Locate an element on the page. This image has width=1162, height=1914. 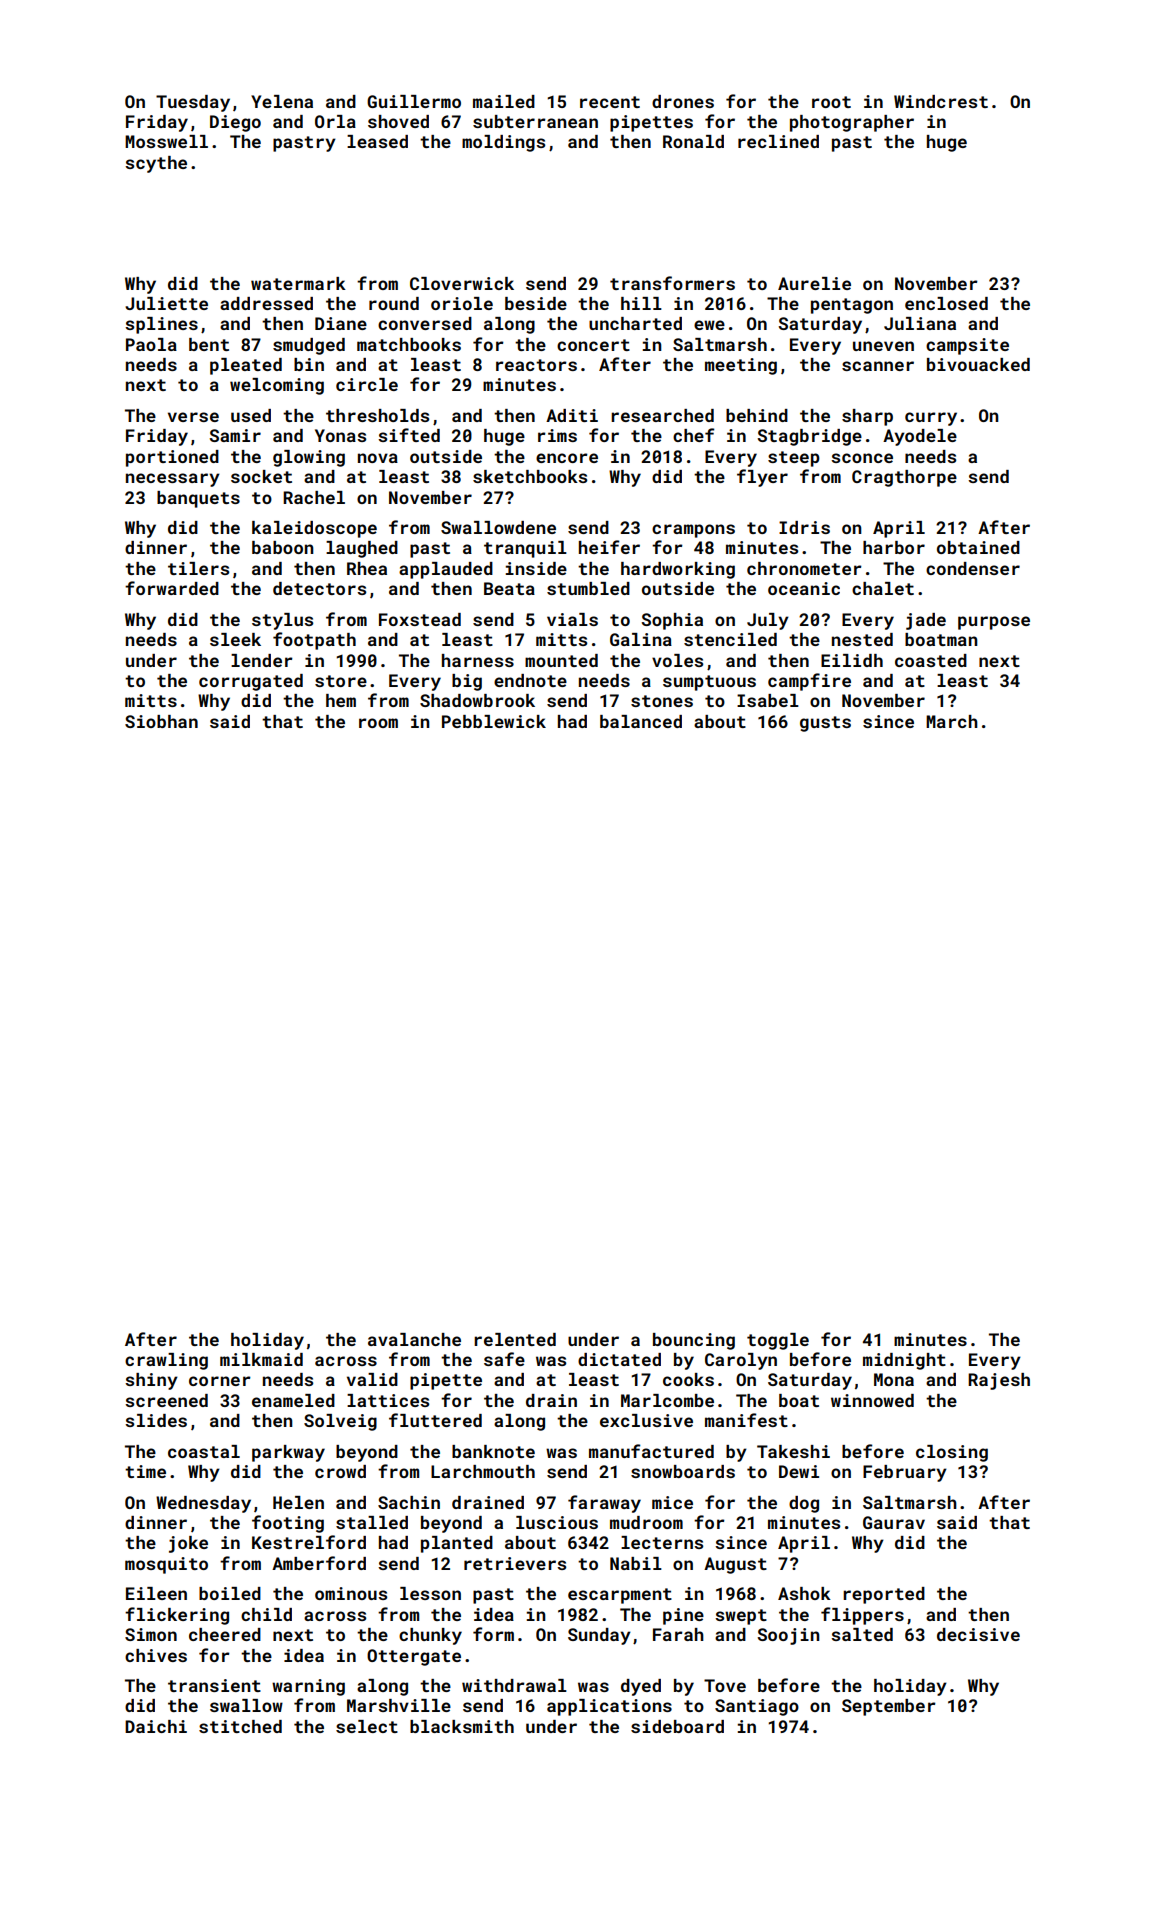
stumbled is located at coordinates (588, 588).
